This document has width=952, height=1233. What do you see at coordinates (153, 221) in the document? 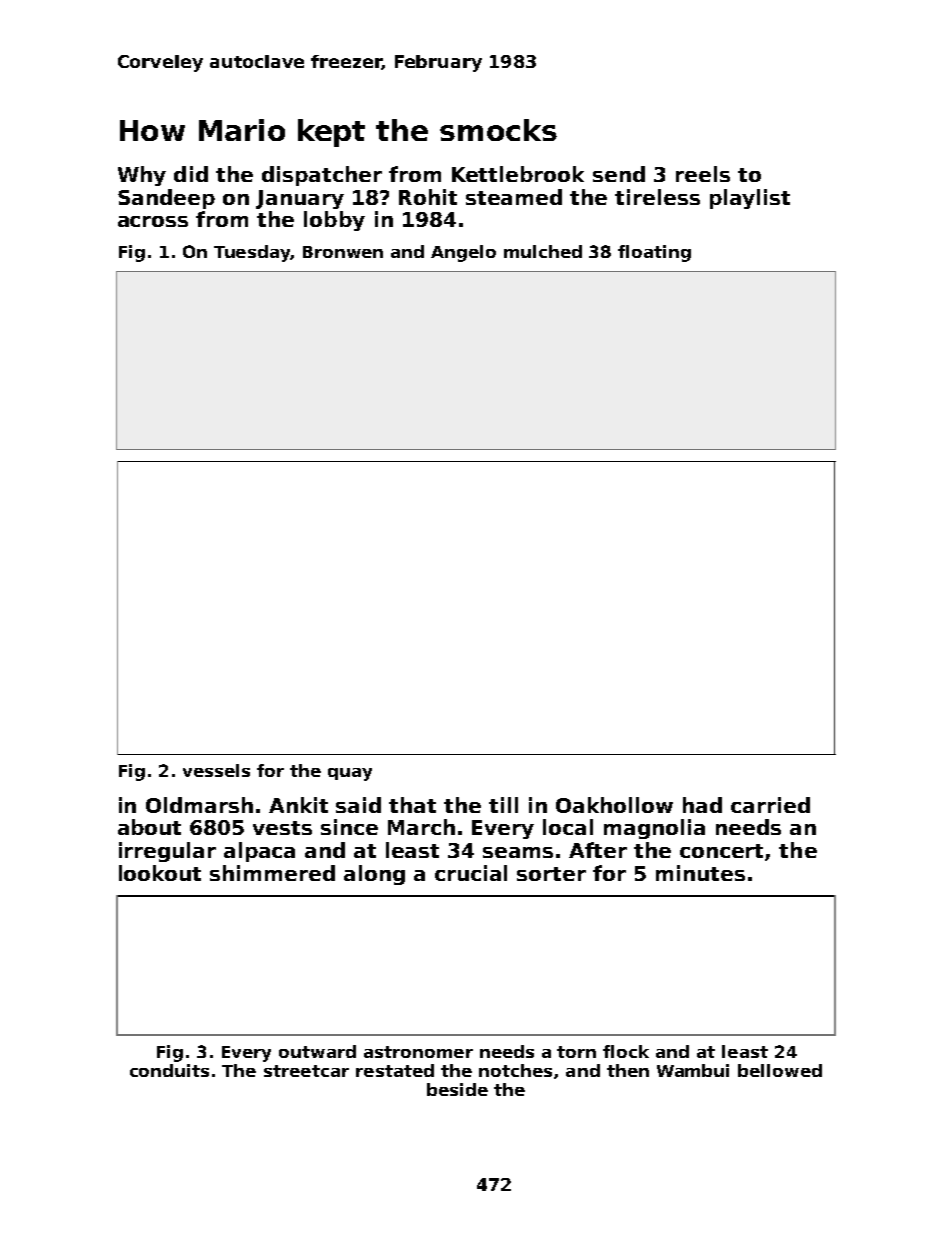
I see `across` at bounding box center [153, 221].
